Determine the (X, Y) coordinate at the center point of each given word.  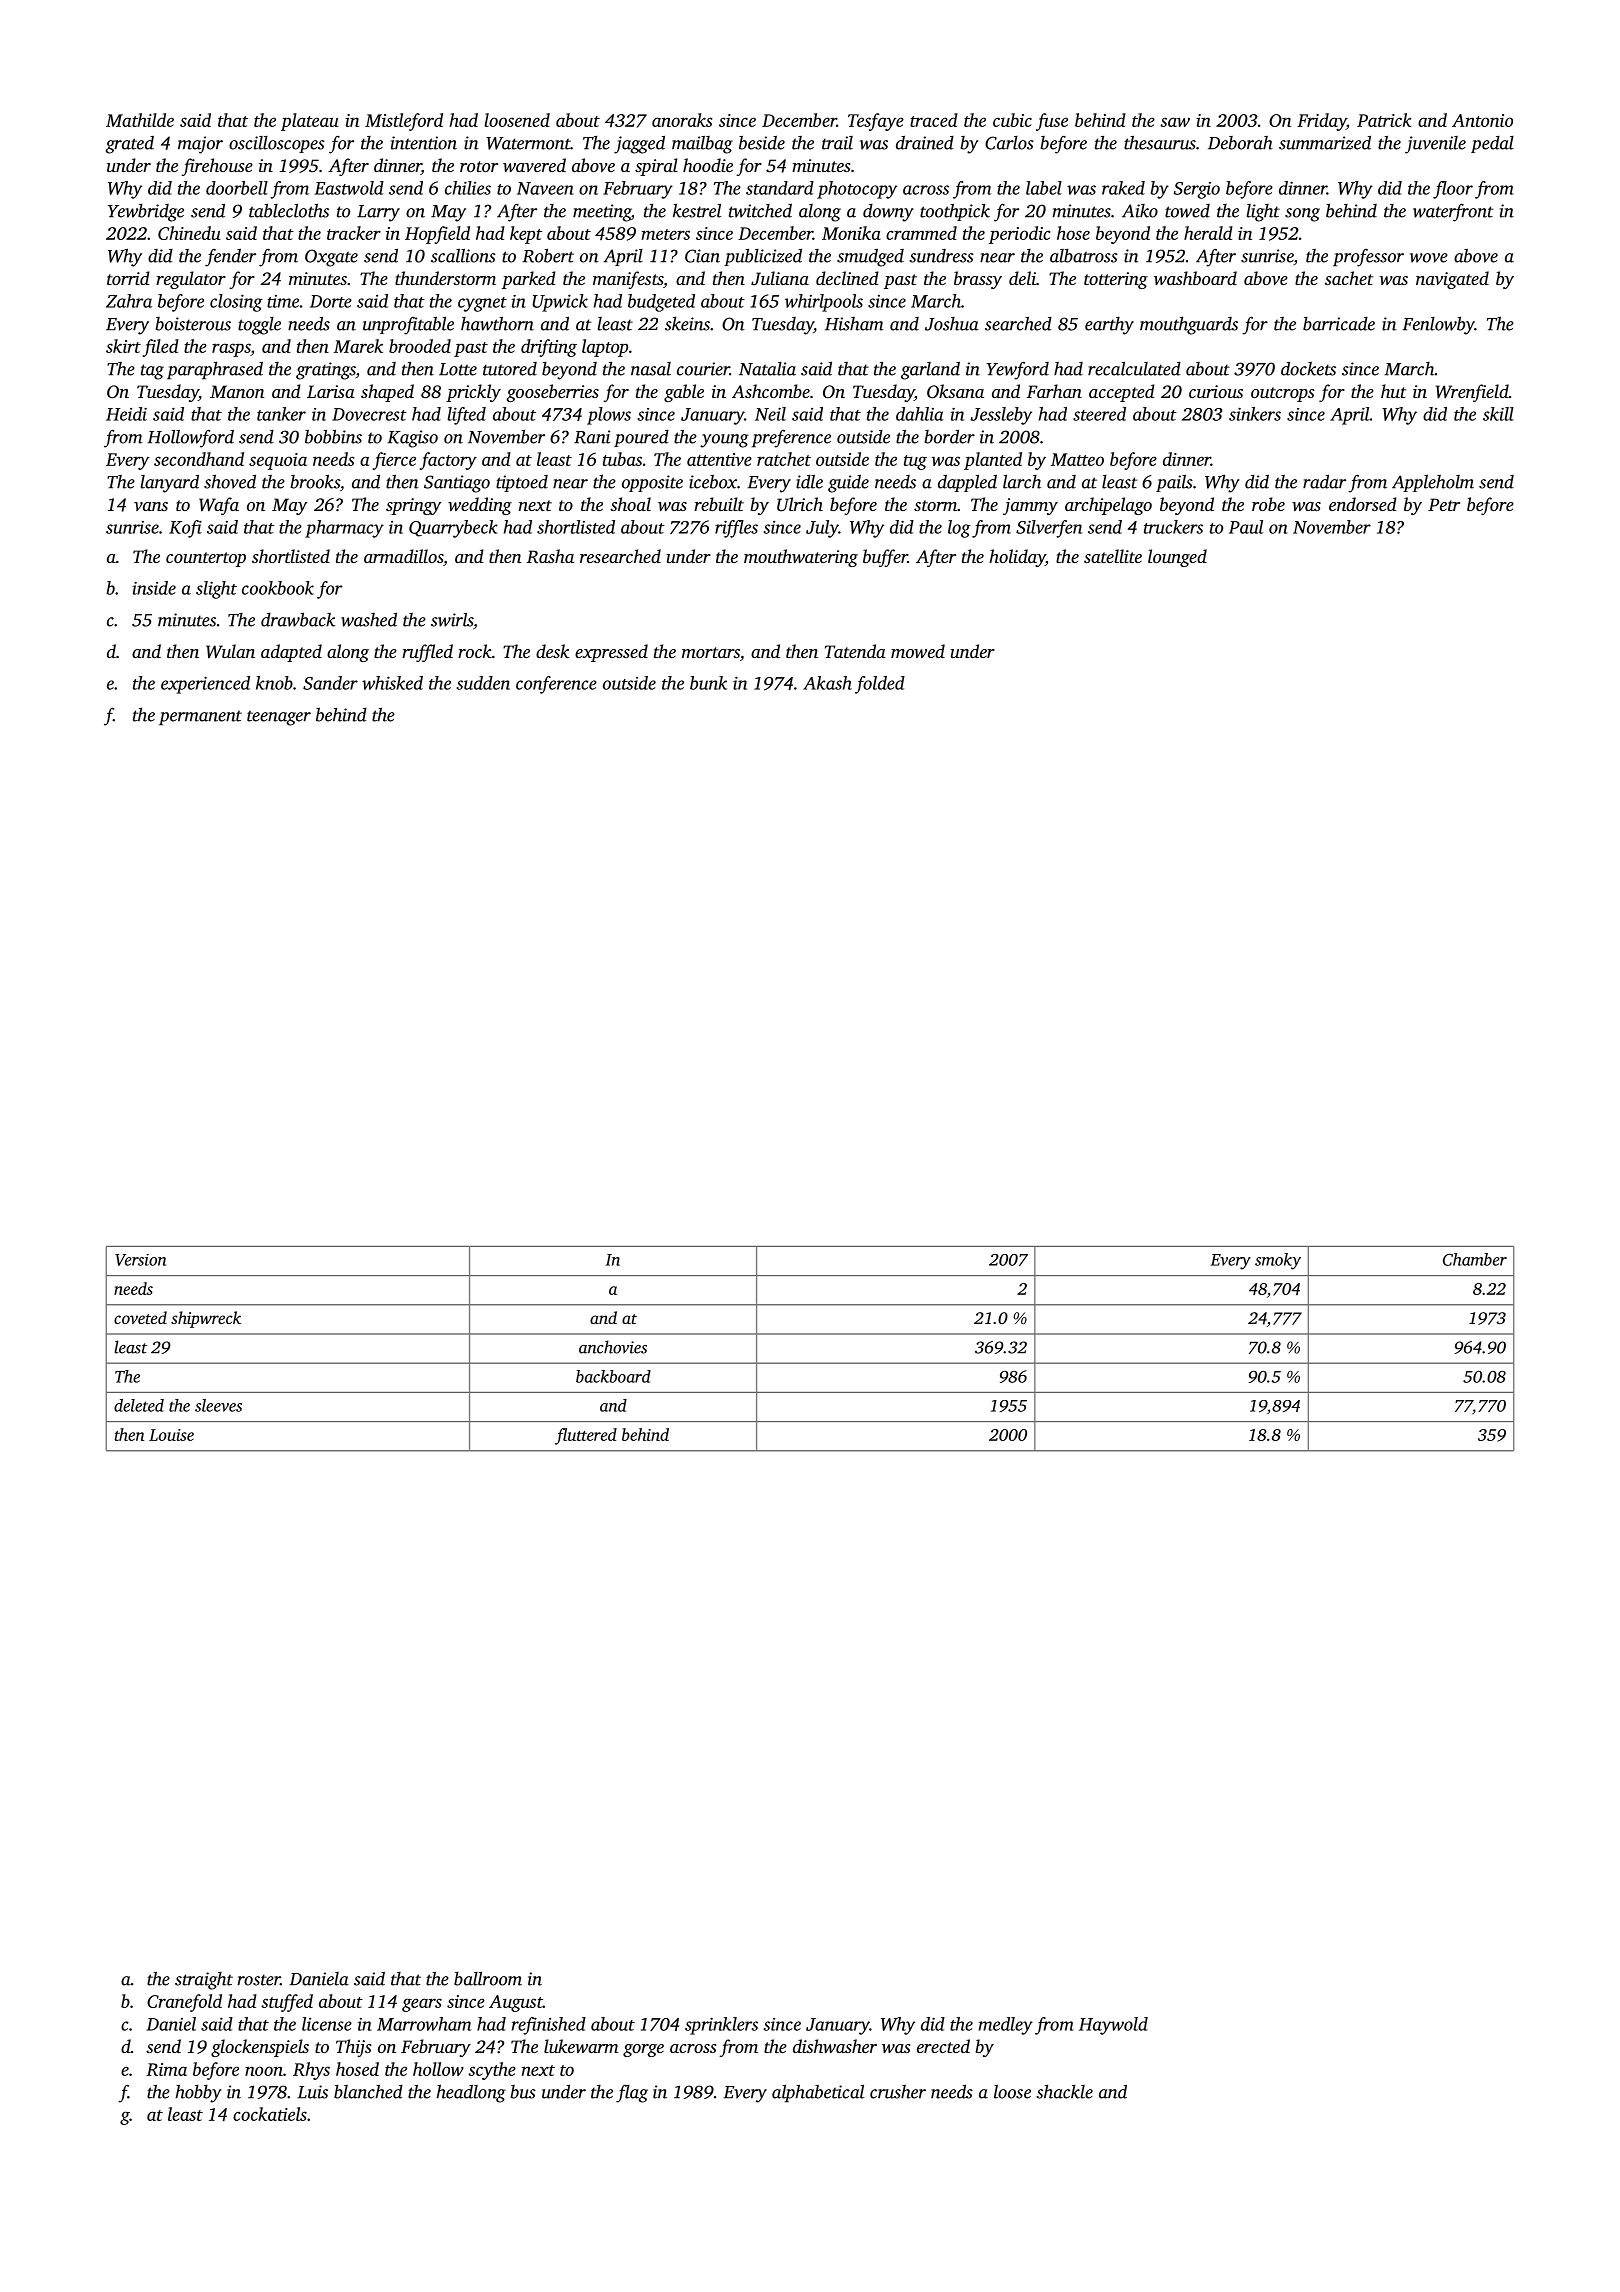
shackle (1064, 2092)
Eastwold (349, 188)
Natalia (767, 369)
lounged (1177, 558)
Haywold (1113, 2026)
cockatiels (270, 2114)
